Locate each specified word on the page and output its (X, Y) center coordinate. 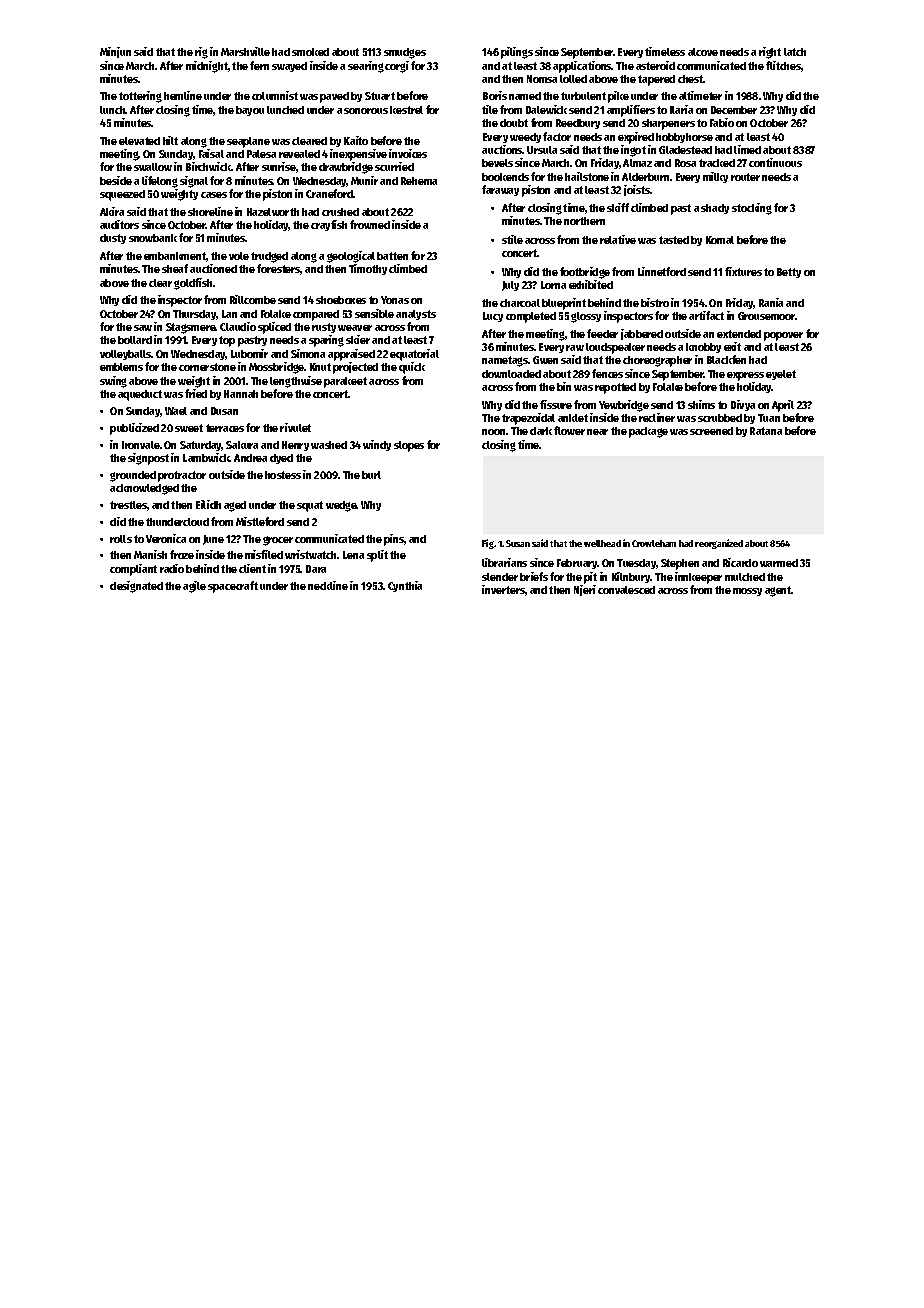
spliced (274, 328)
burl (371, 475)
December (734, 110)
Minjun (115, 52)
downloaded (511, 374)
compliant (133, 570)
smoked (310, 52)
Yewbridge (624, 406)
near (597, 432)
